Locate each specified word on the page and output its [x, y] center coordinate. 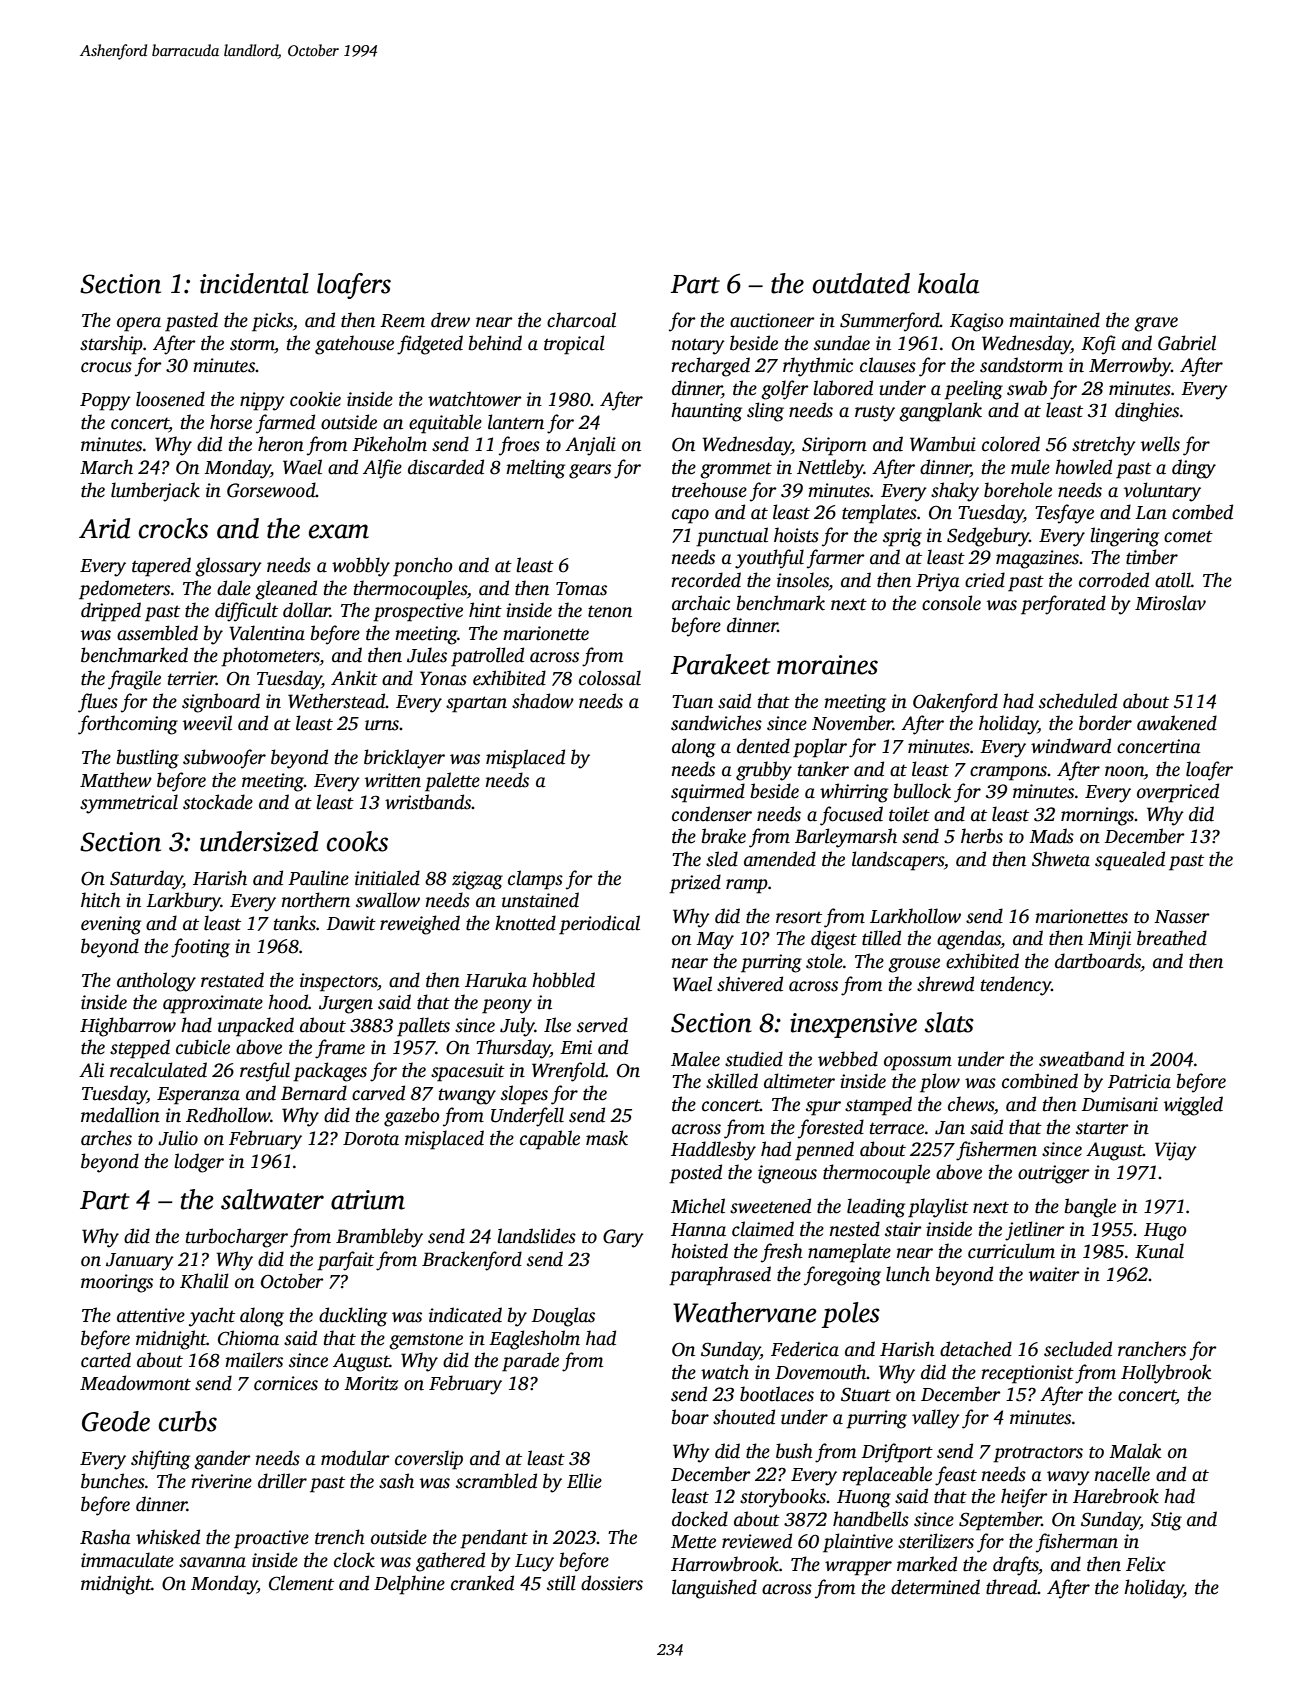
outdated [861, 283]
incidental [254, 283]
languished [714, 1589]
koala [948, 283]
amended [780, 859]
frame [340, 1049]
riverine [221, 1481]
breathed [1172, 938]
